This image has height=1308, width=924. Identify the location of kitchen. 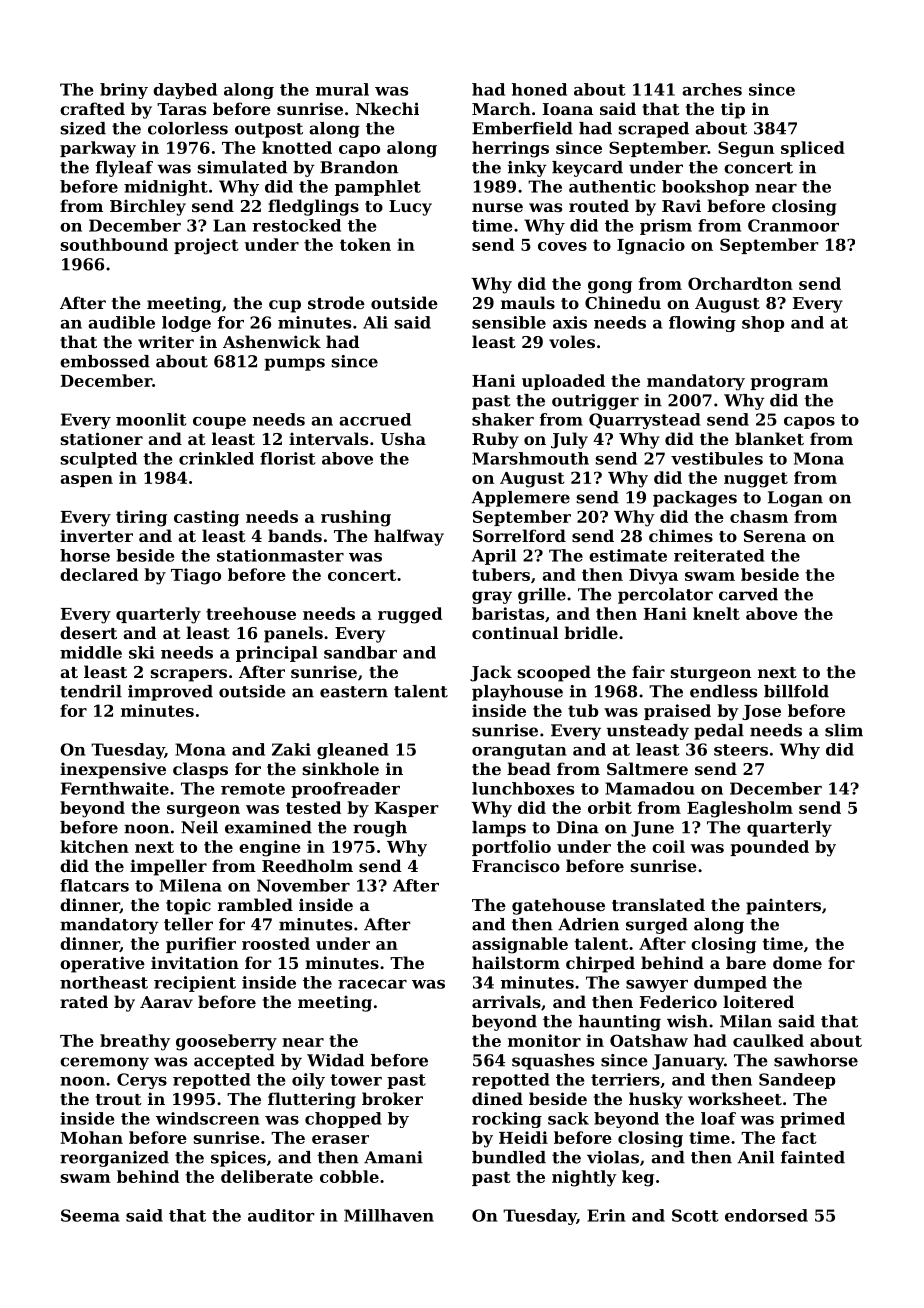
(94, 846).
